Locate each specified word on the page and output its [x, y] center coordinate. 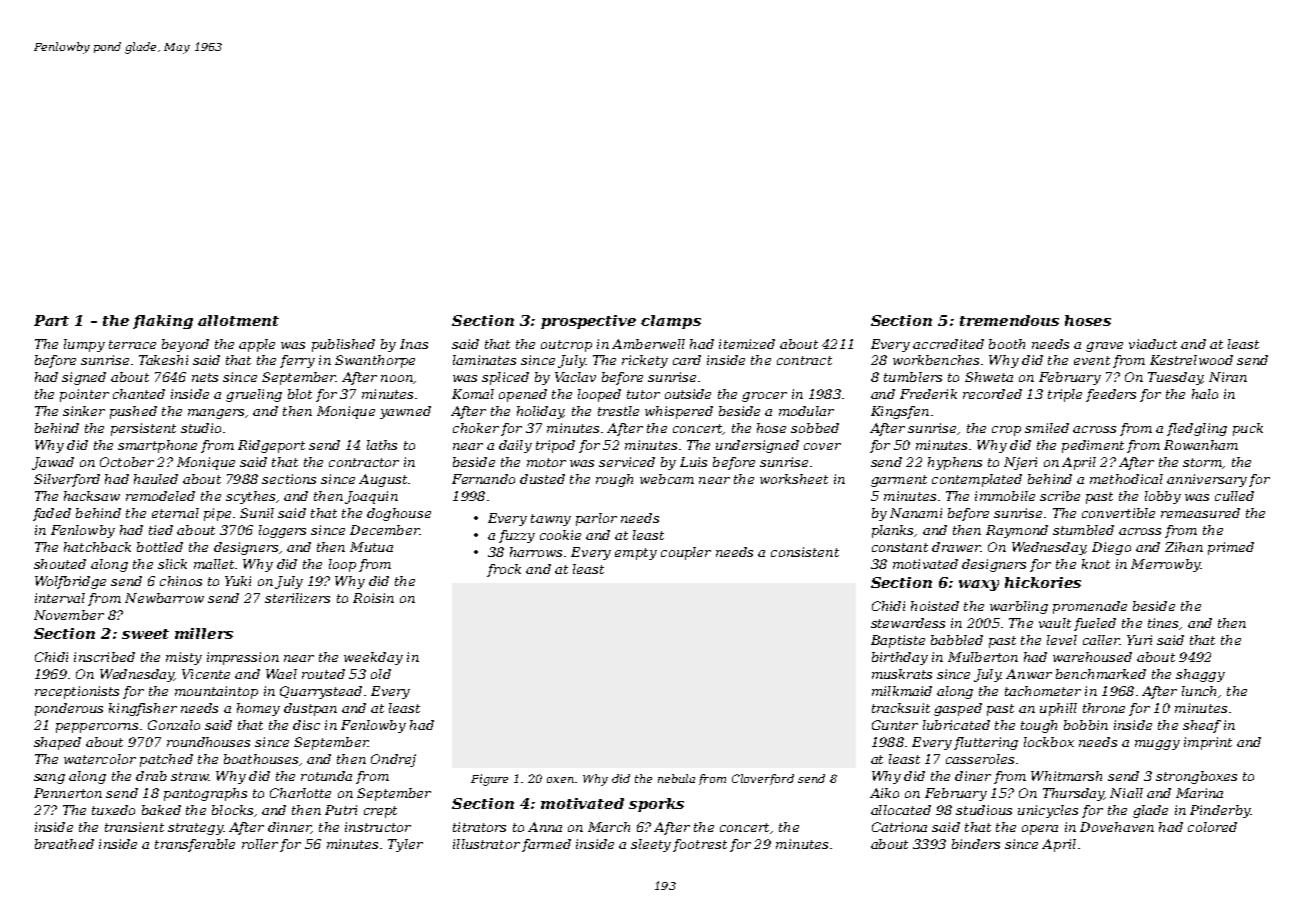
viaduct [1153, 344]
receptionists [77, 692]
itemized [747, 344]
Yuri [1139, 640]
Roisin [373, 598]
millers [204, 633]
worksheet [794, 479]
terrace [132, 344]
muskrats [902, 674]
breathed [64, 844]
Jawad [53, 463]
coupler [686, 553]
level [1062, 640]
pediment [1093, 446]
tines [1163, 623]
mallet [214, 564]
